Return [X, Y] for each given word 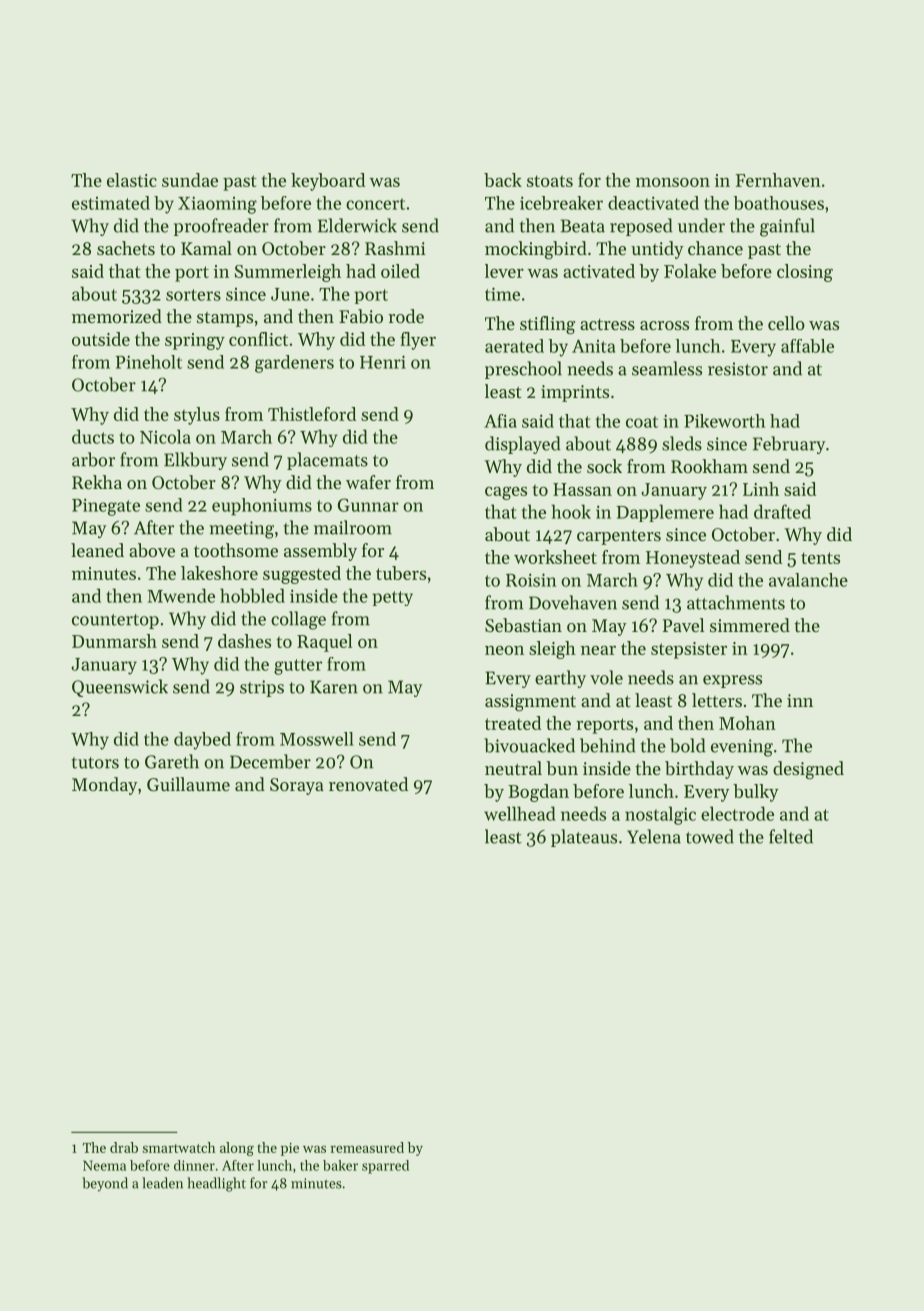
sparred [385, 1167]
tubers [401, 573]
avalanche [808, 580]
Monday [105, 786]
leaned [97, 550]
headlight [216, 1184]
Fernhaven [778, 180]
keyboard [328, 182]
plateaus [584, 838]
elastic [132, 180]
